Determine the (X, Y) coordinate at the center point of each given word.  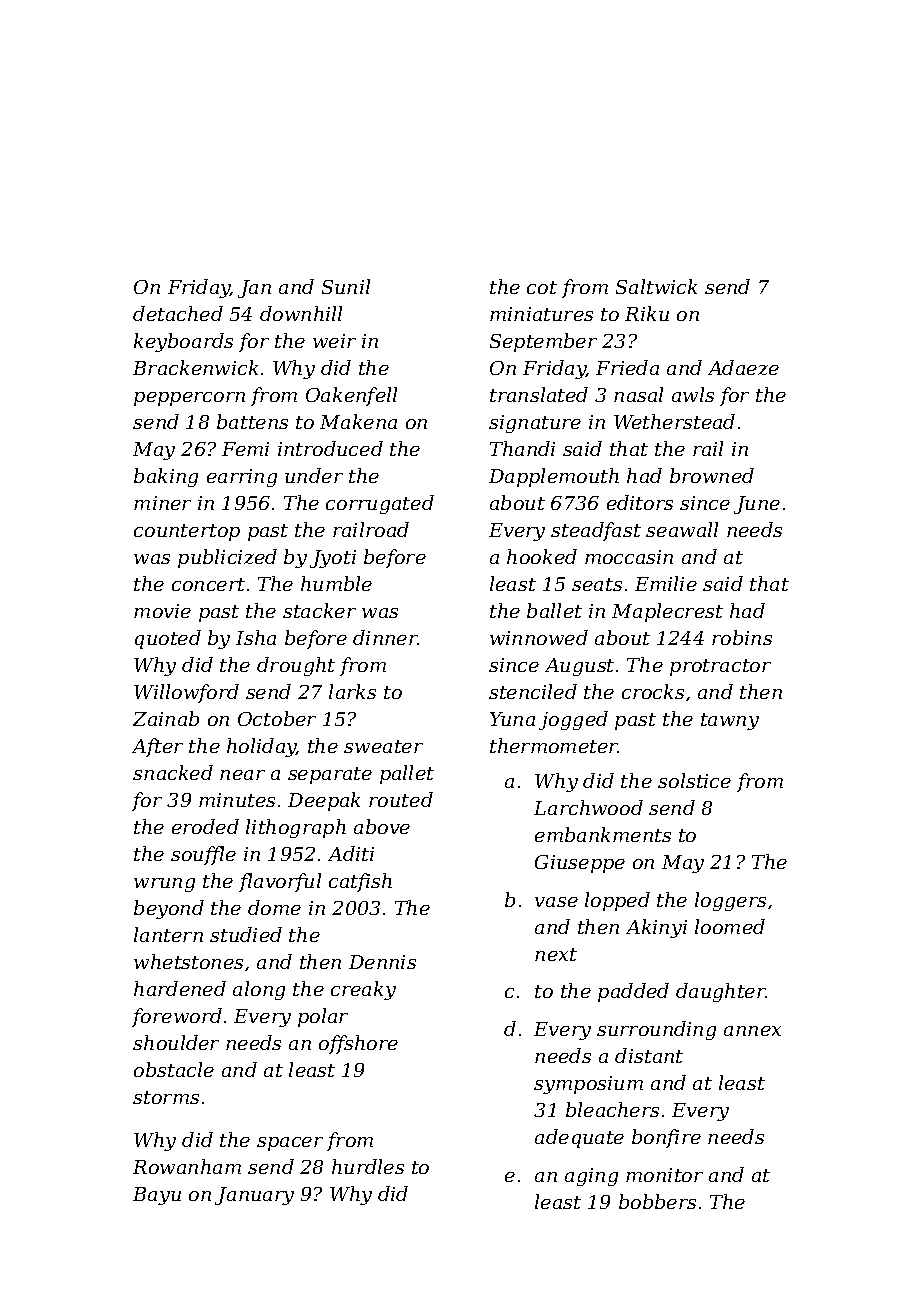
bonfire (666, 1138)
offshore (358, 1044)
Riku (647, 313)
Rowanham (187, 1166)
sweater (383, 746)
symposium (588, 1085)
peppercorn (189, 399)
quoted (168, 639)
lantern (168, 934)
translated (539, 394)
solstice (694, 780)
